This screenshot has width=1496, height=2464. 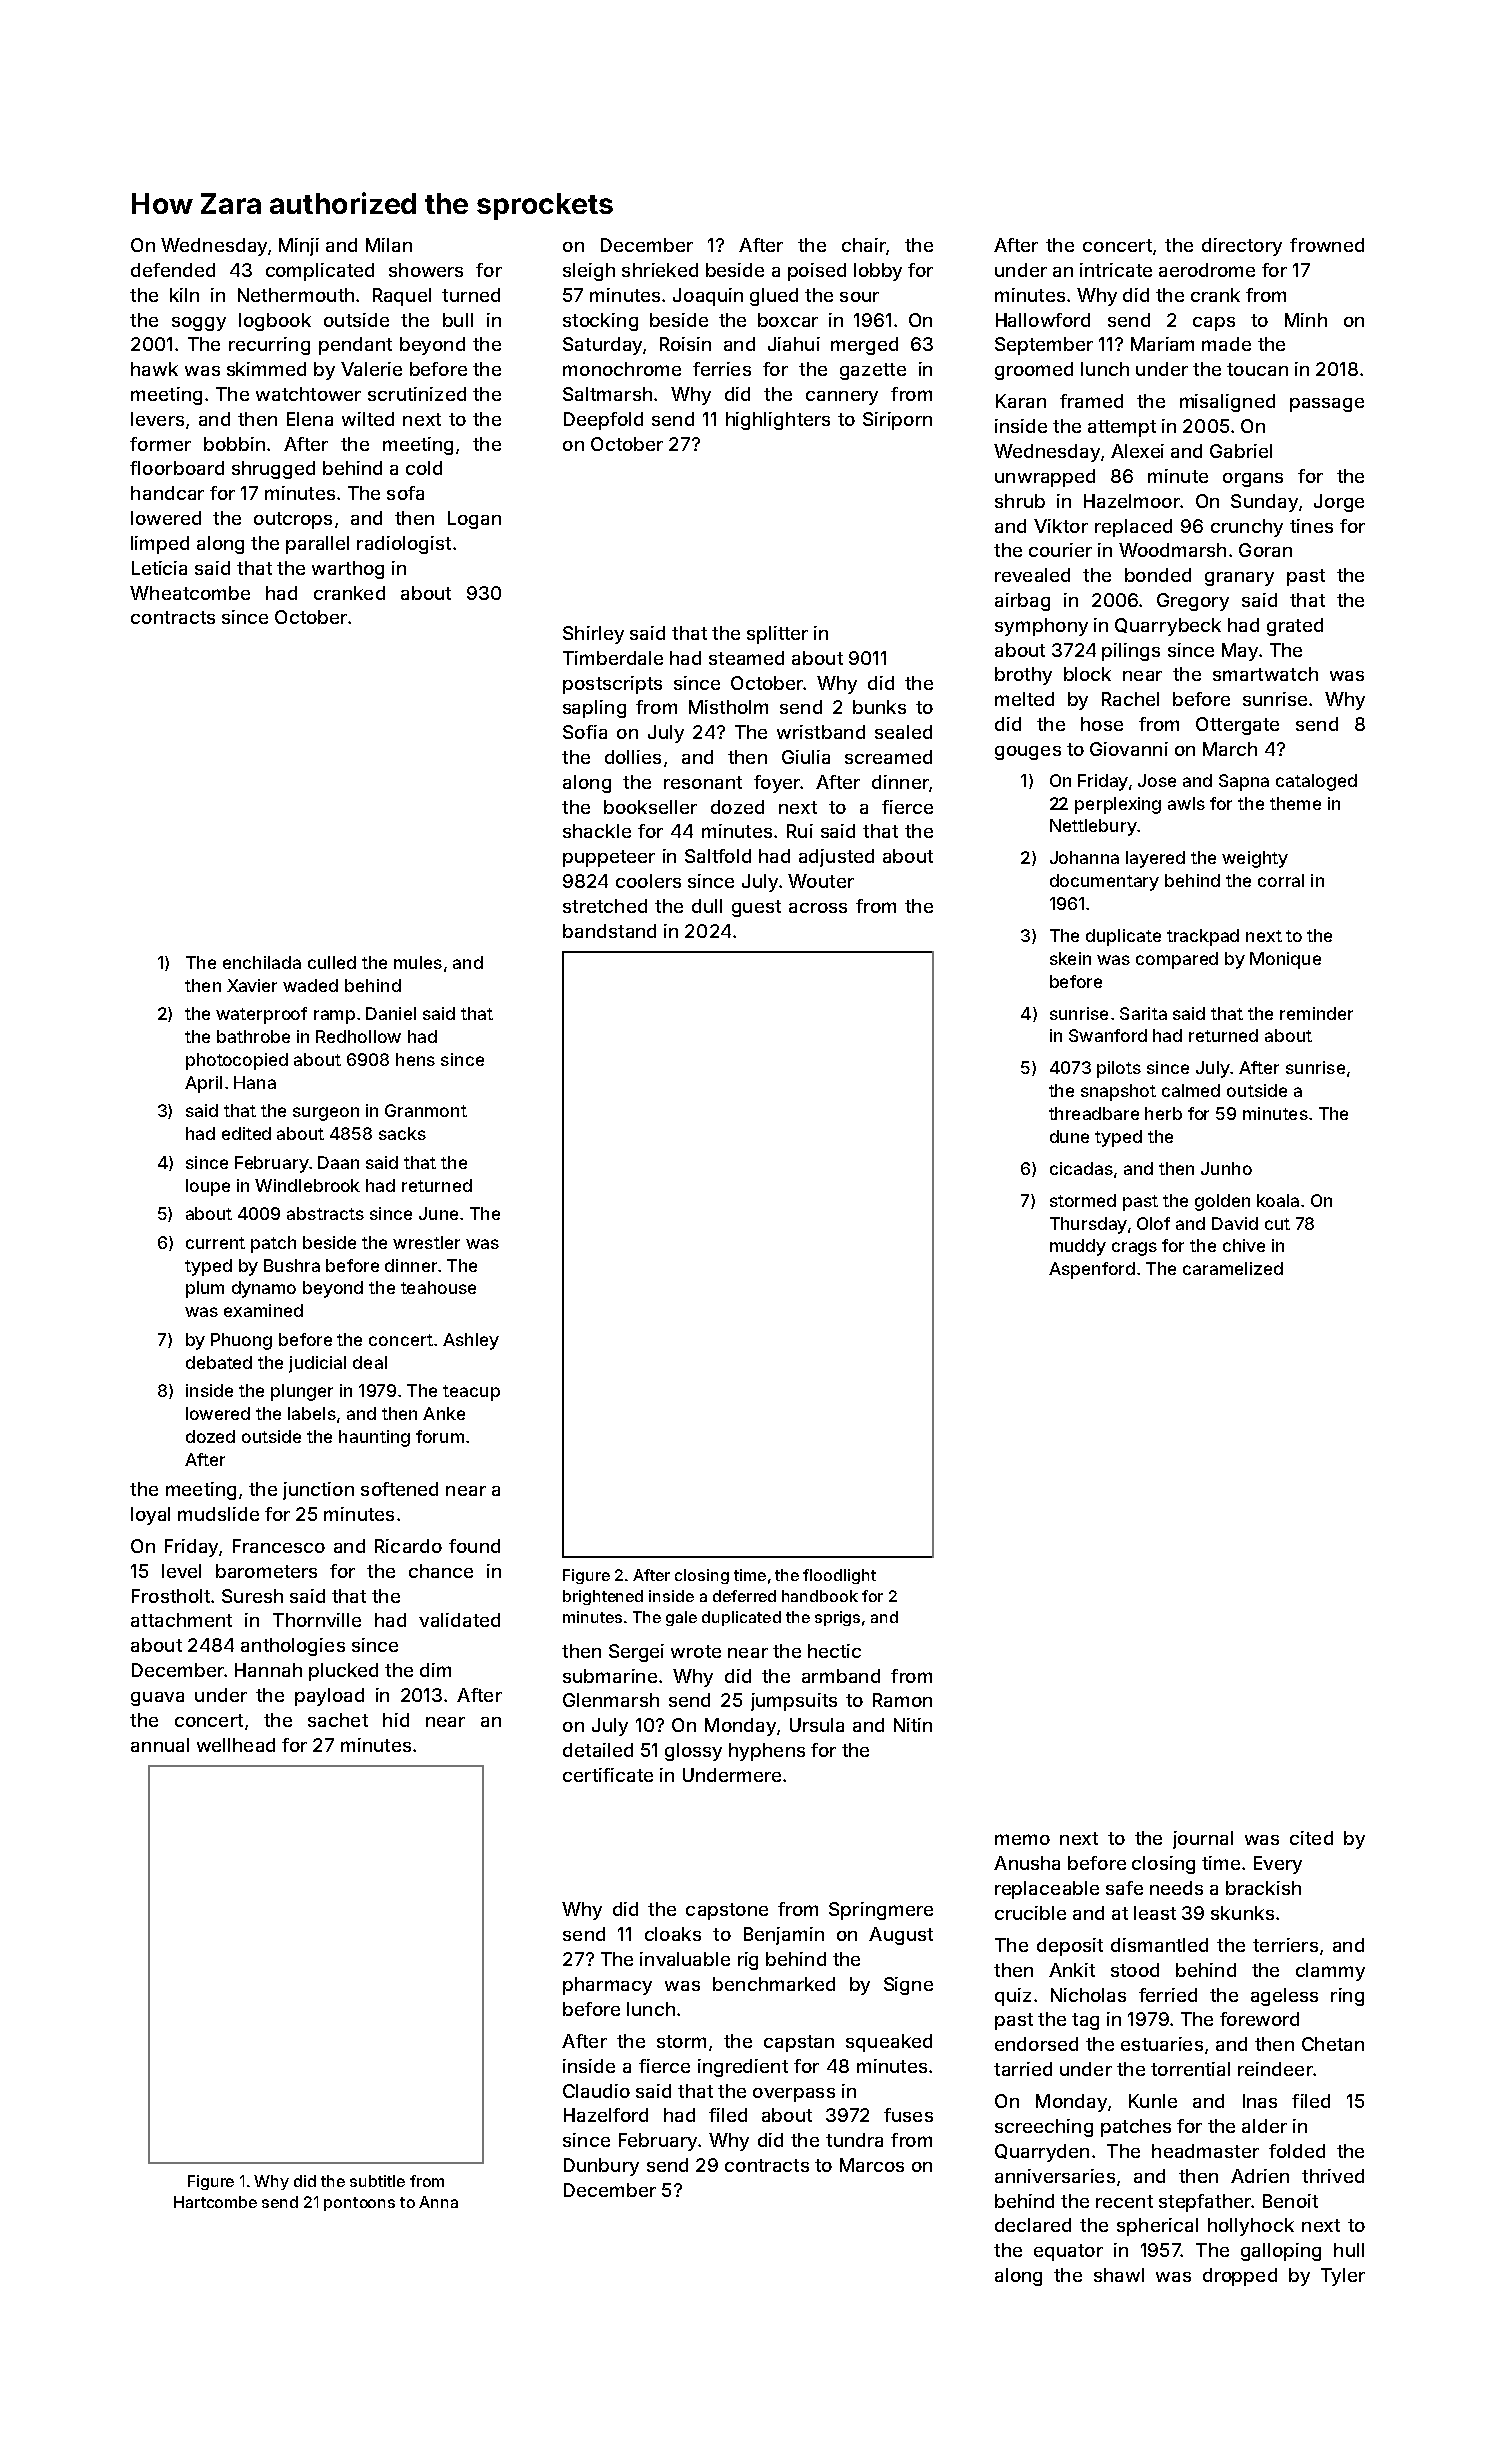 I want to click on subtitle, so click(x=377, y=2181).
